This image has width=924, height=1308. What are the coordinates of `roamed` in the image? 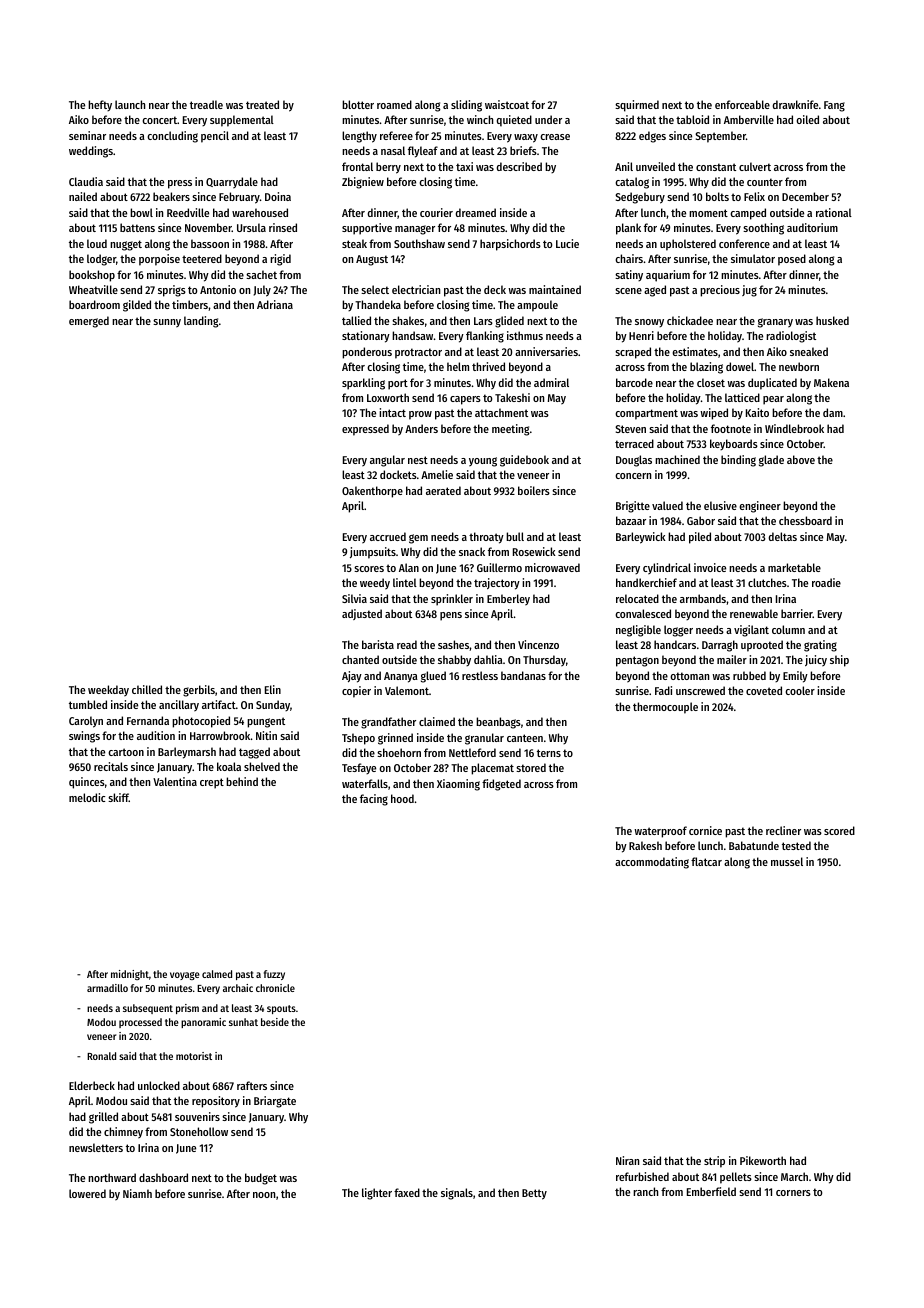 It's located at (394, 104).
